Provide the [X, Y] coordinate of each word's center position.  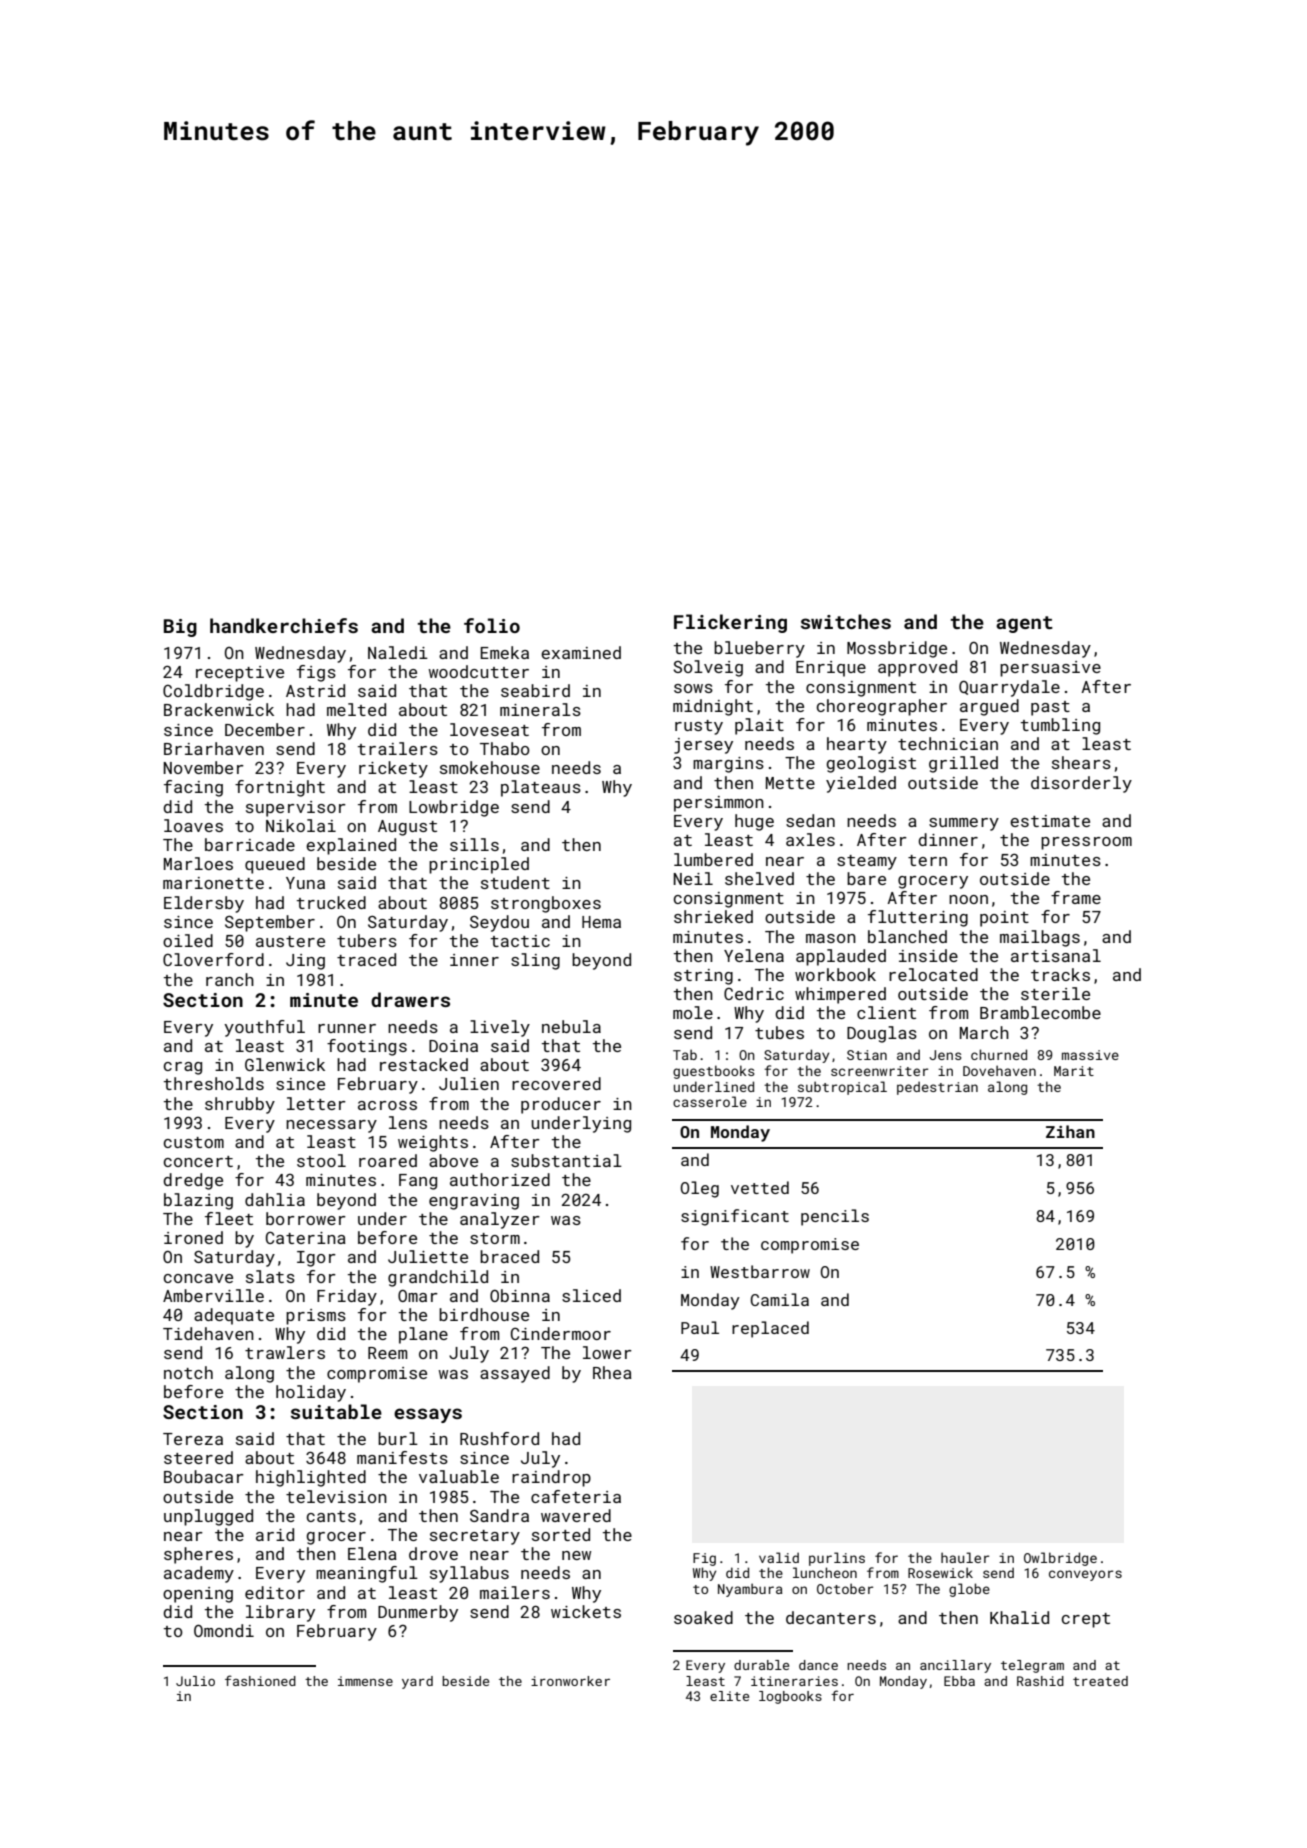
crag [183, 1068]
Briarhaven [214, 748]
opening [198, 1595]
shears [1081, 762]
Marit [1074, 1071]
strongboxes [546, 904]
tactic [520, 941]
